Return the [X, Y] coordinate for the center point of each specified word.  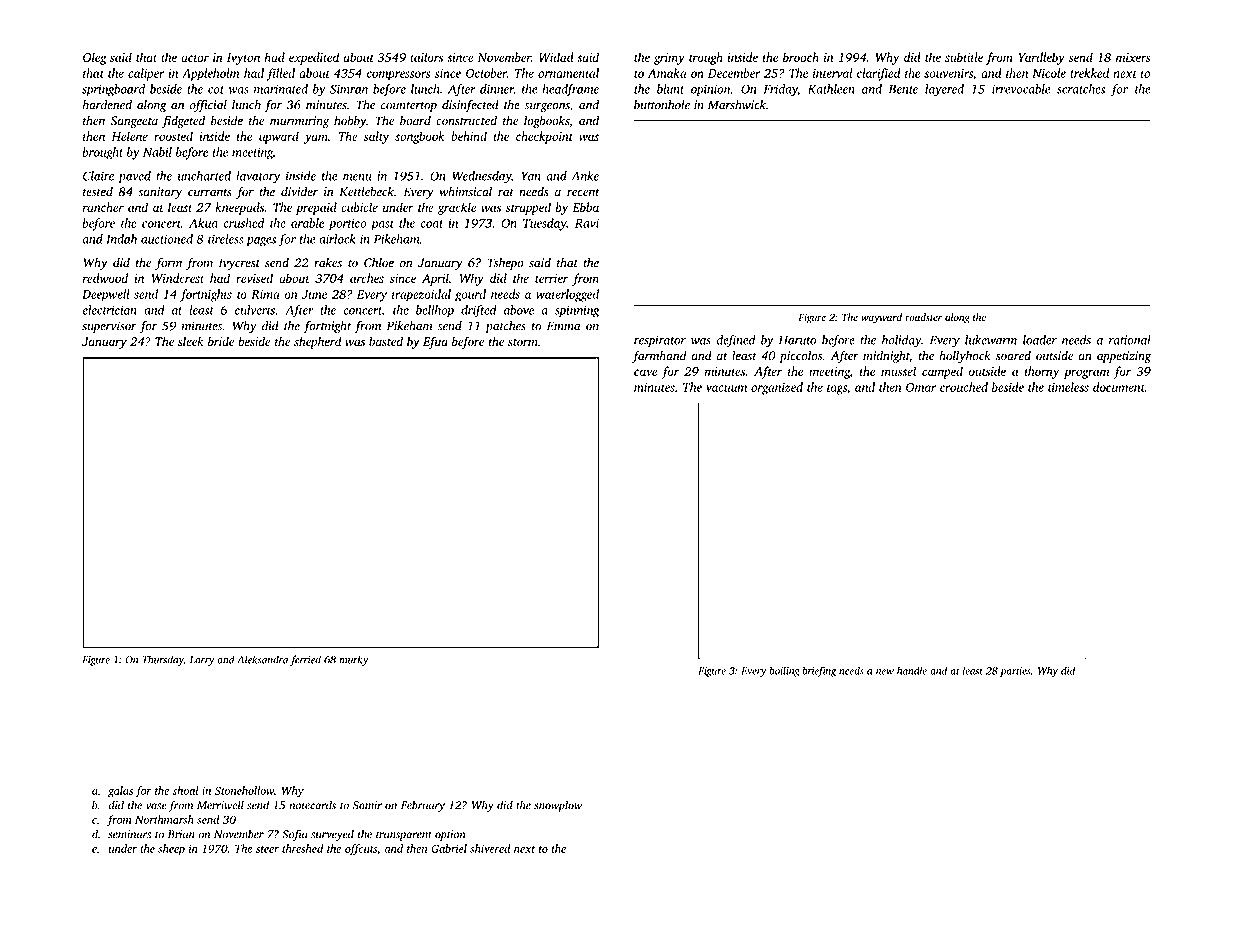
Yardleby [1041, 58]
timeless [1068, 387]
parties [1015, 672]
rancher [103, 207]
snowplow [558, 806]
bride [221, 341]
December [734, 73]
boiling [784, 671]
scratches [1081, 89]
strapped [528, 208]
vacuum [726, 388]
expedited [314, 58]
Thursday [163, 660]
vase [156, 806]
